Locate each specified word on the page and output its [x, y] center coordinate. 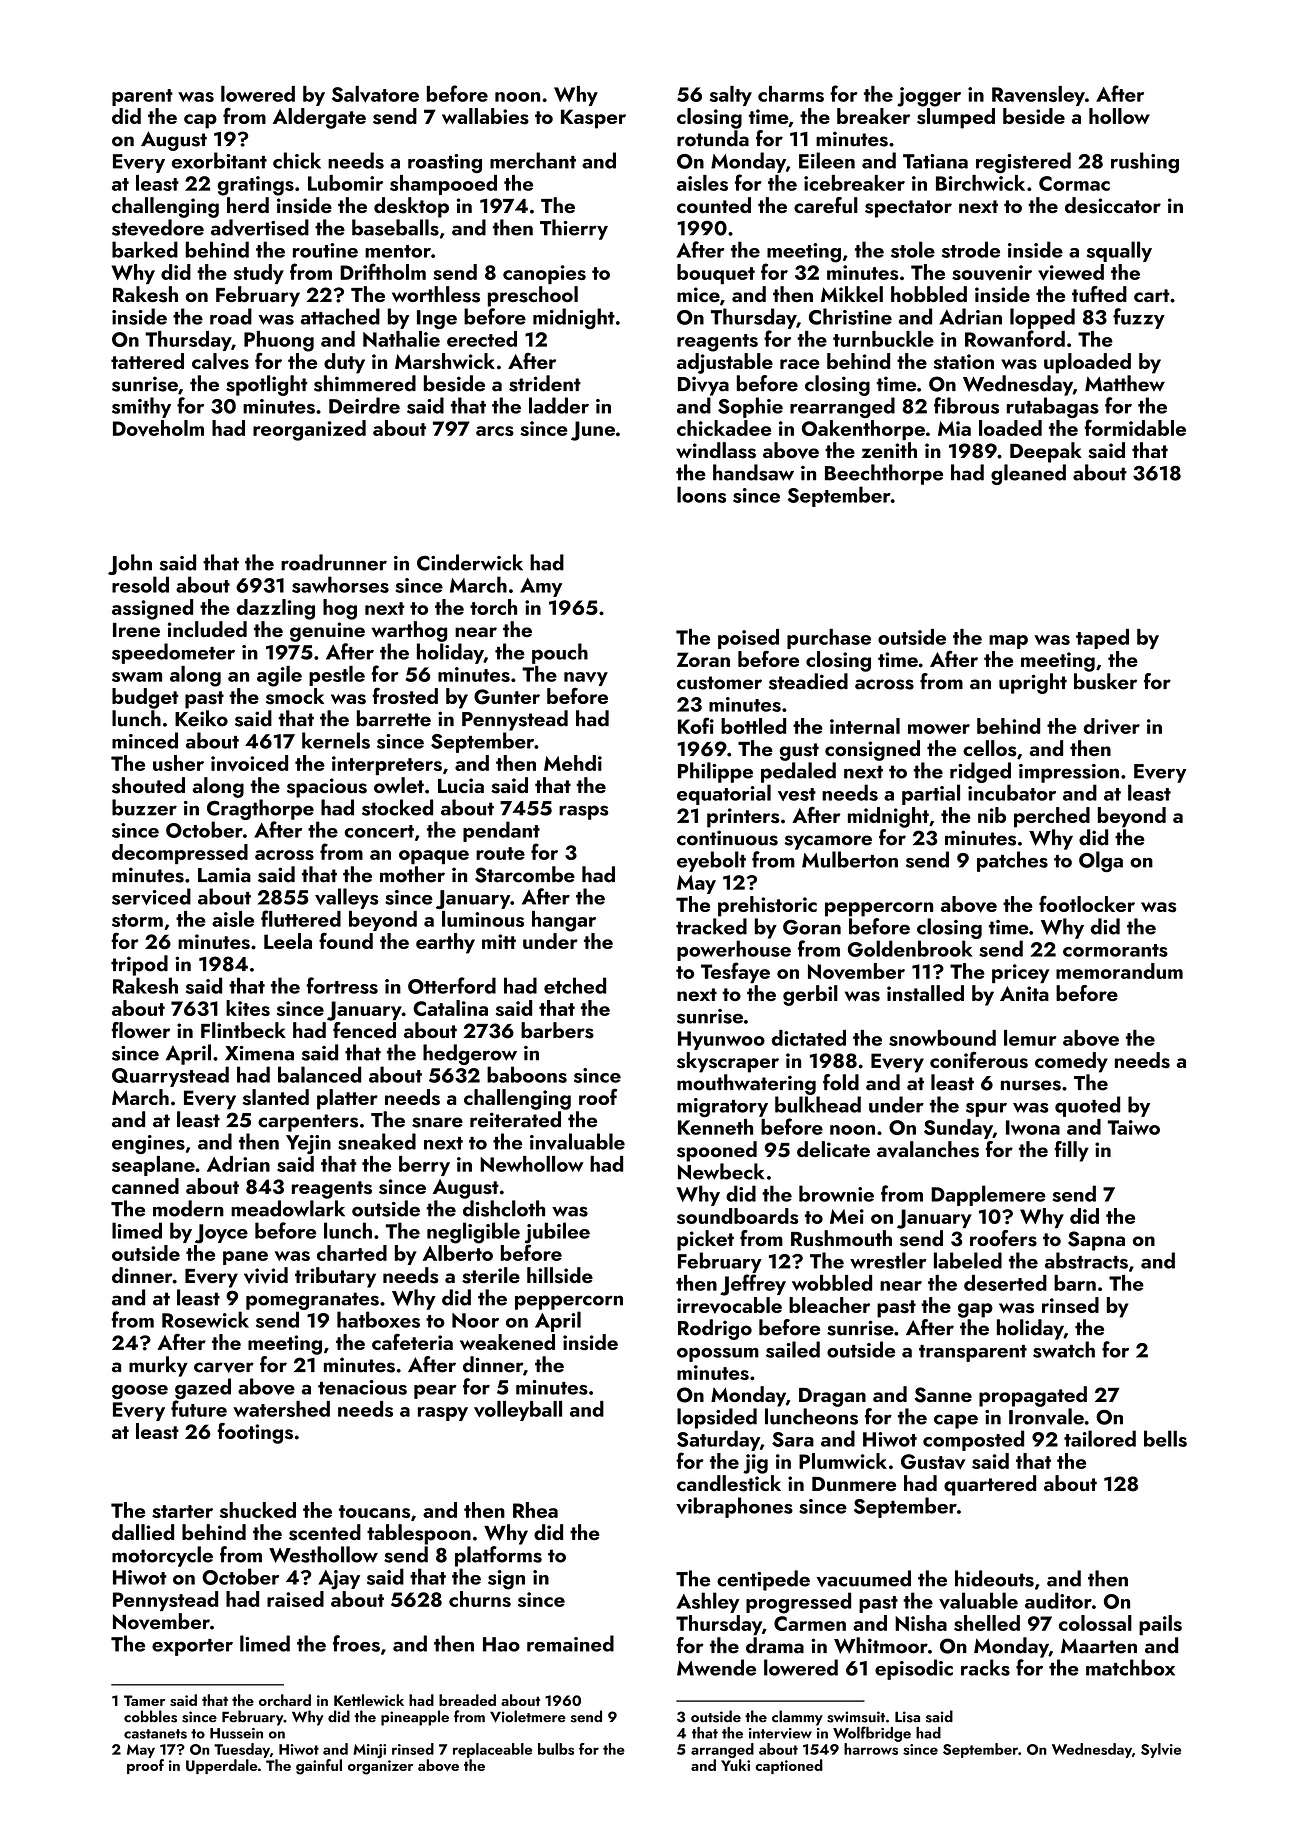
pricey [1020, 973]
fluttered [301, 918]
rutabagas [1053, 407]
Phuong [279, 341]
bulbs [556, 1749]
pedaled [798, 772]
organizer [380, 1767]
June [593, 431]
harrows [871, 1749]
